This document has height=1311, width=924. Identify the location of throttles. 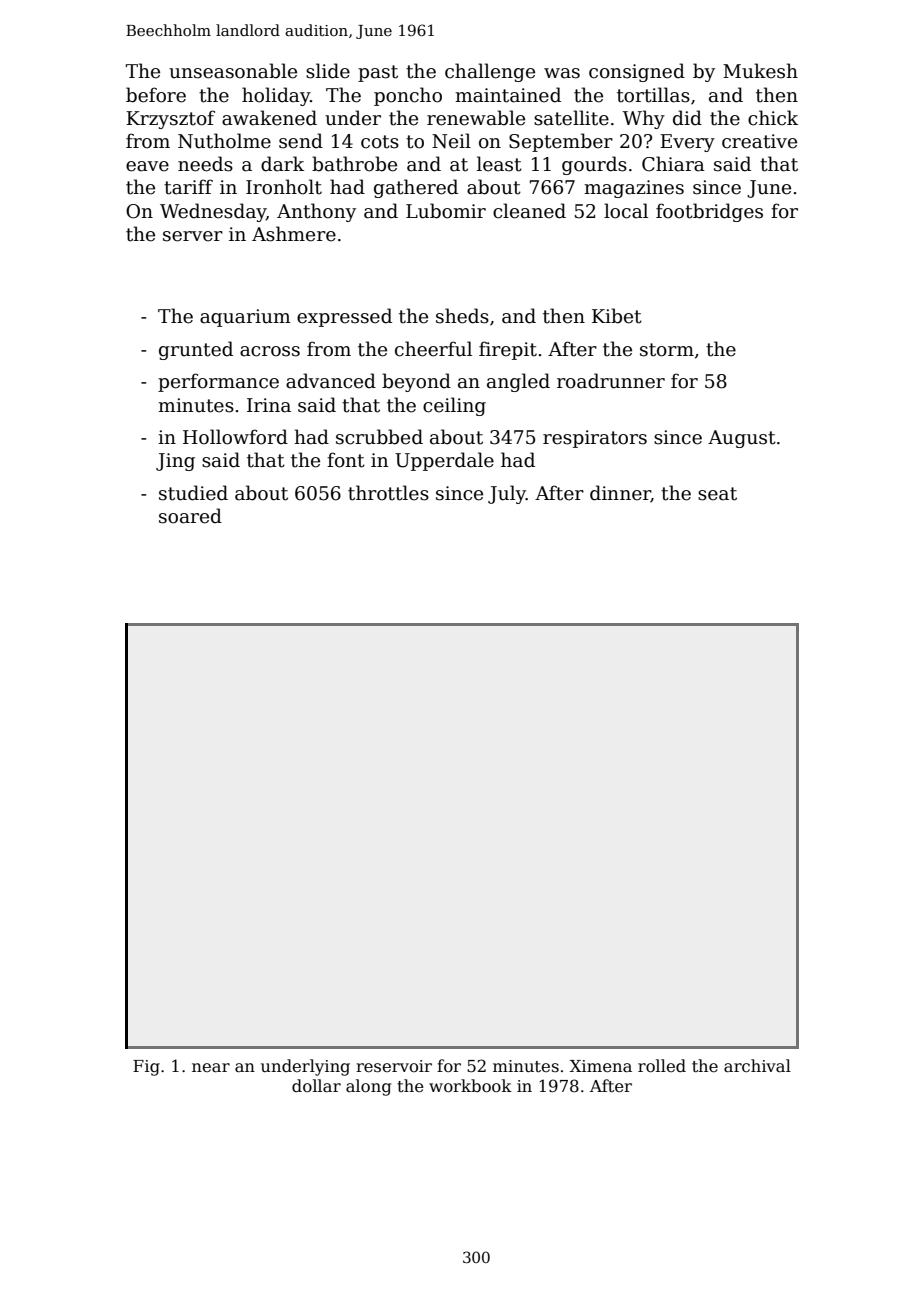
(388, 493).
